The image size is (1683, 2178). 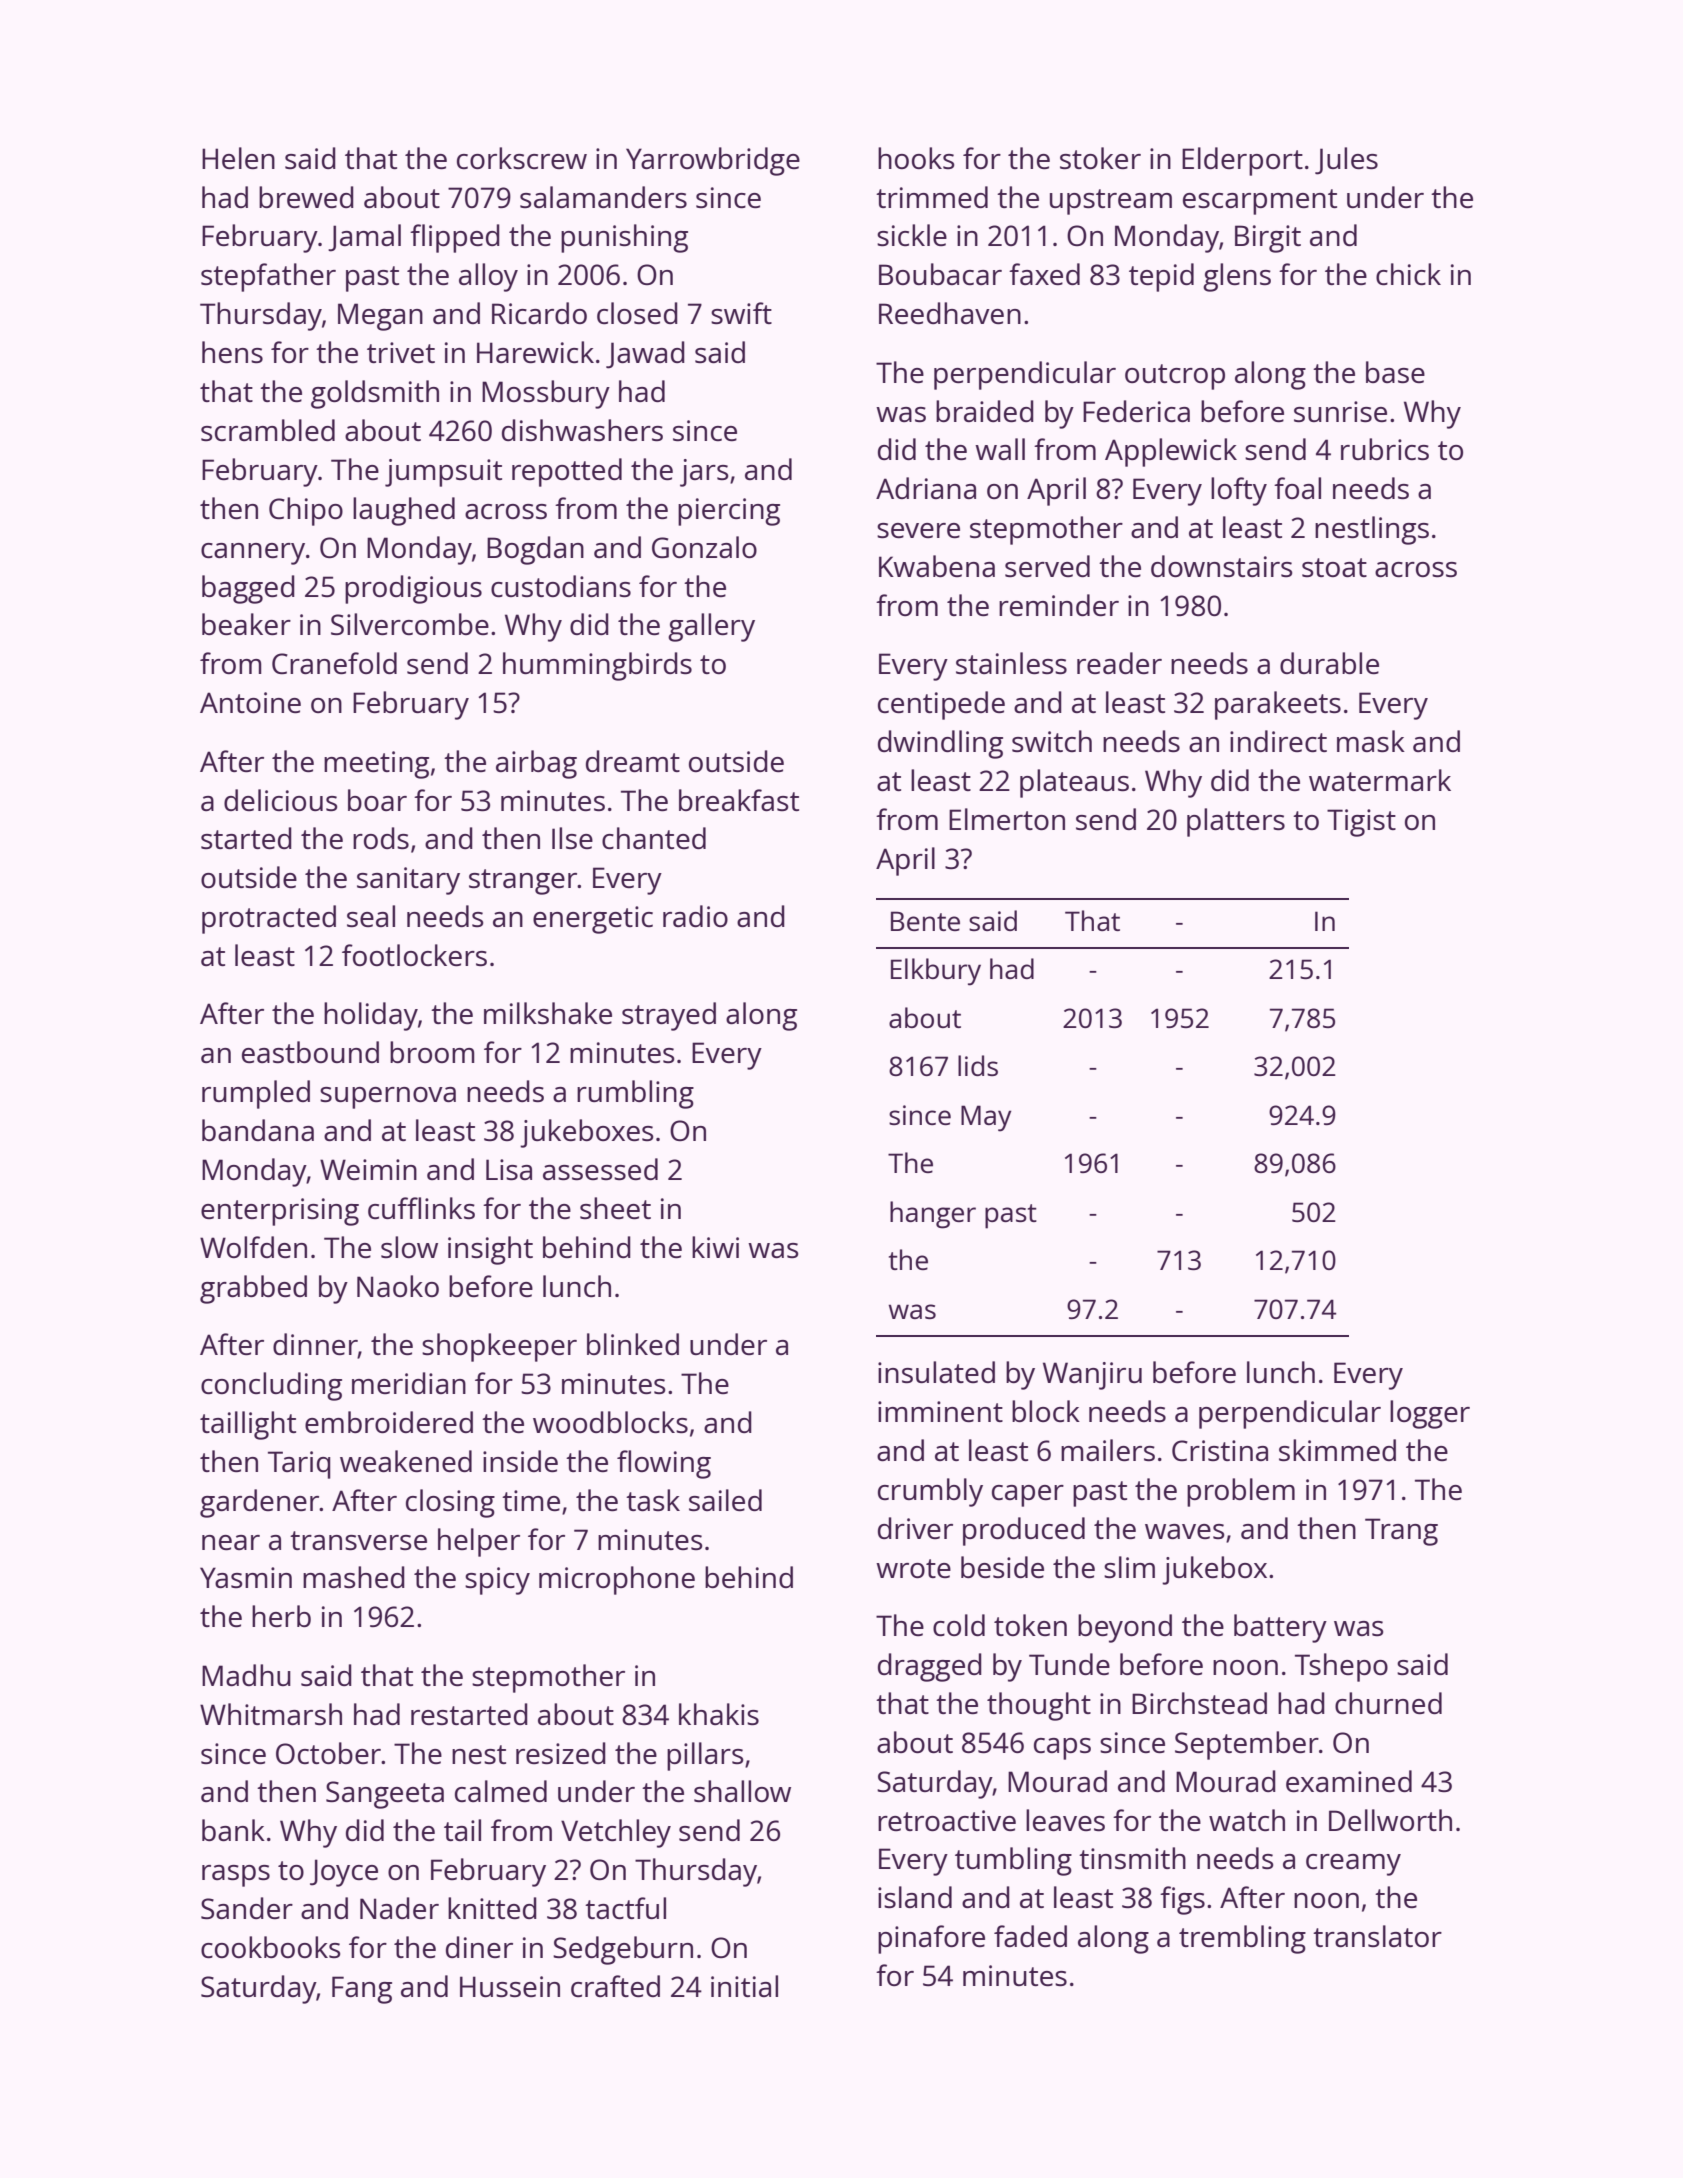 What do you see at coordinates (1380, 780) in the screenshot?
I see `watermark` at bounding box center [1380, 780].
